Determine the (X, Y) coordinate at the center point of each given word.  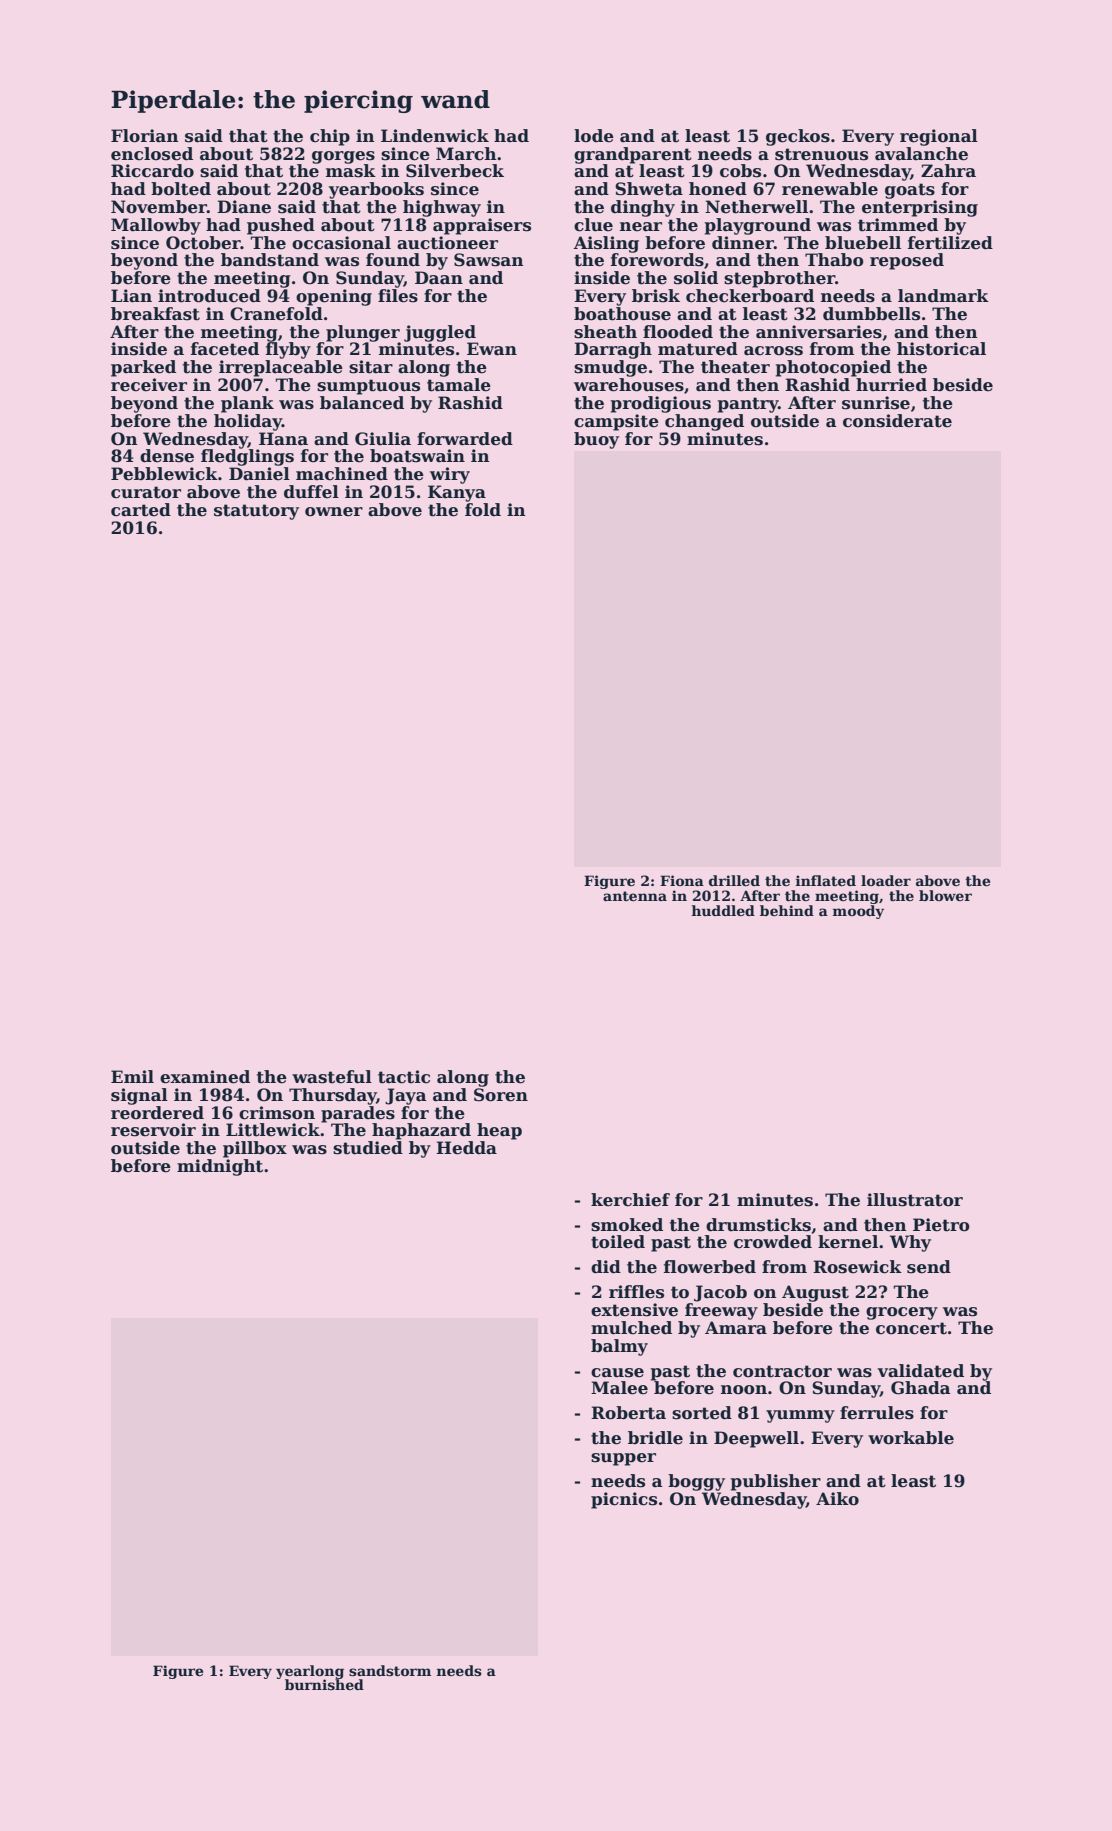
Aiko (837, 1499)
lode (594, 136)
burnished (324, 1684)
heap (499, 1131)
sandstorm (390, 1670)
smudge (610, 368)
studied (368, 1148)
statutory (256, 512)
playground (758, 226)
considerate (897, 421)
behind (787, 910)
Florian (145, 136)
